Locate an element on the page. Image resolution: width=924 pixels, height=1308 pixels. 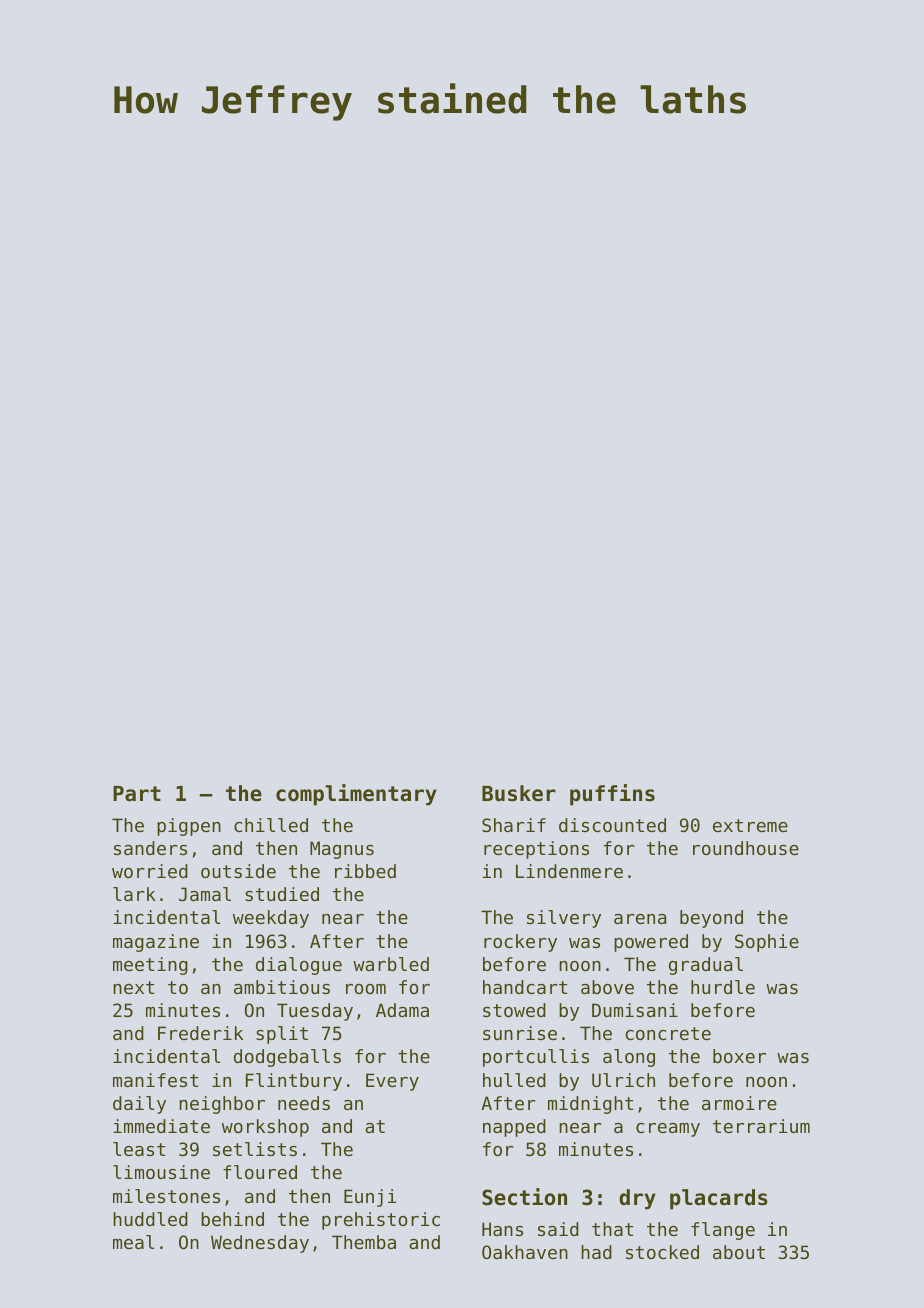
above is located at coordinates (607, 987).
